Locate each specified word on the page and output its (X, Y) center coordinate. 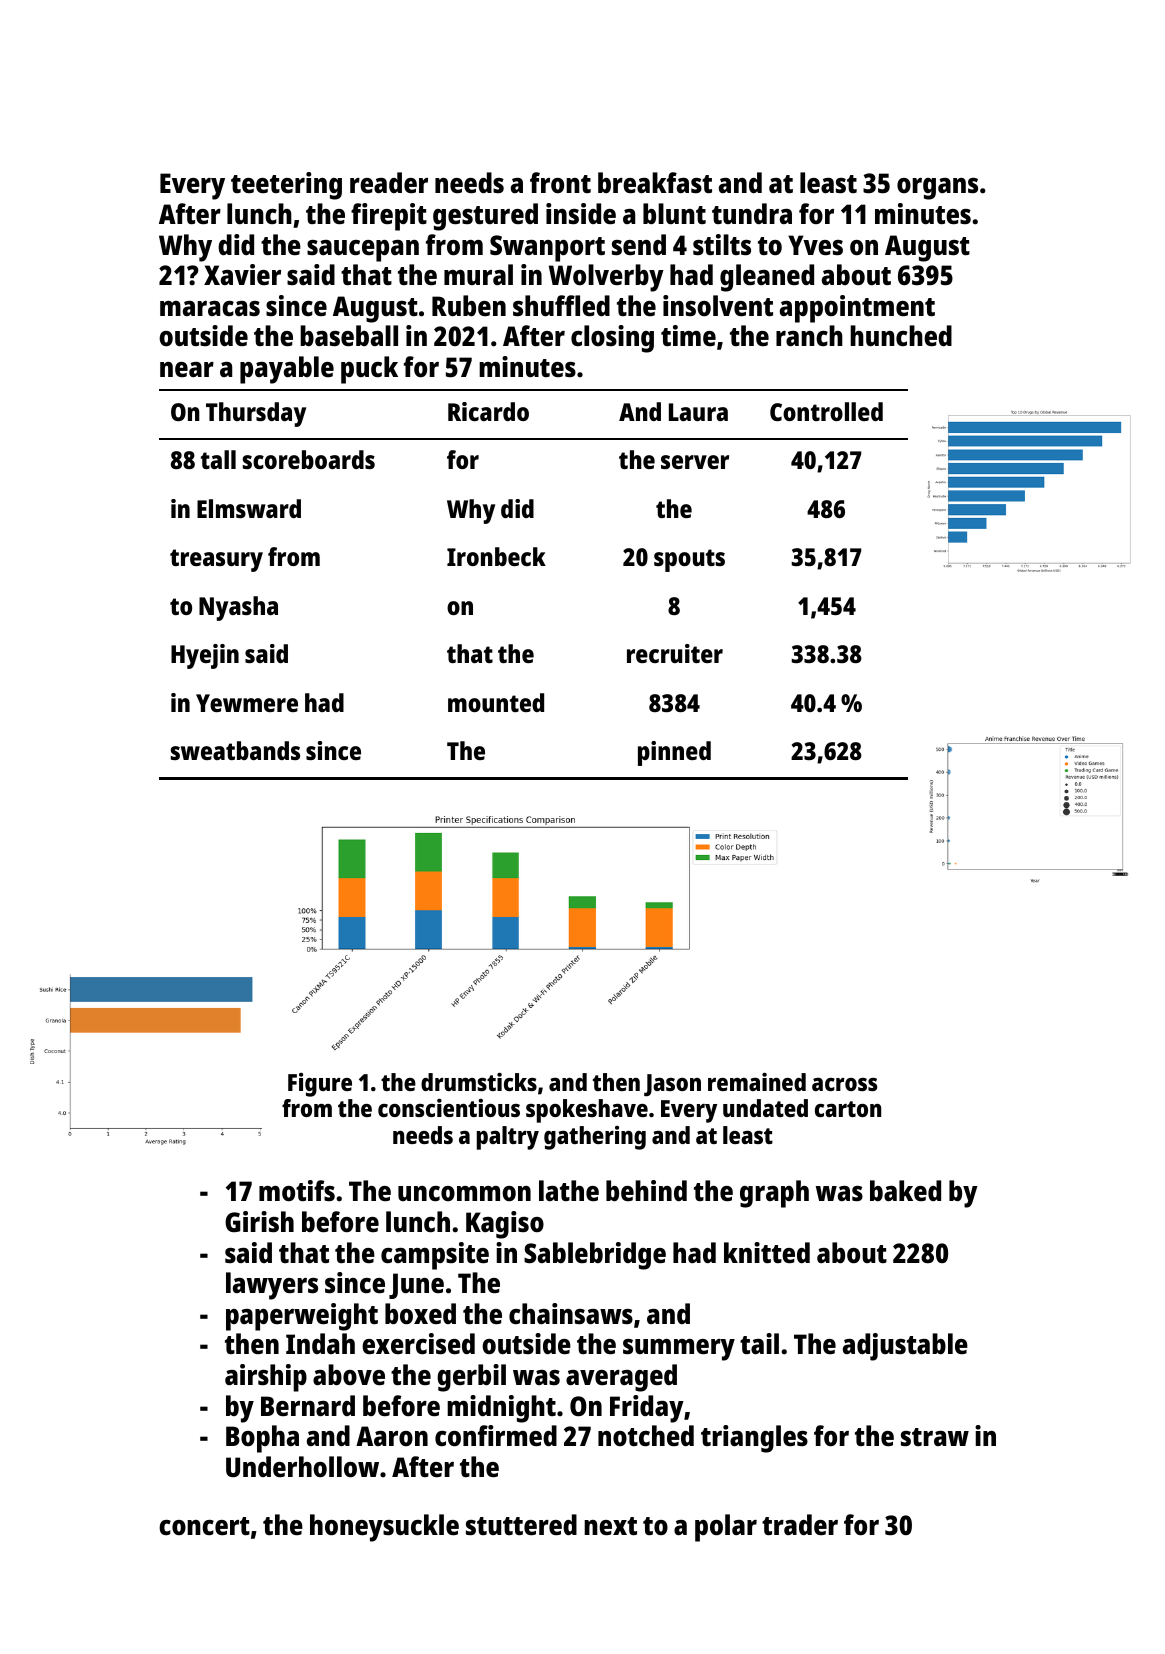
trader (800, 1524)
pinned (674, 753)
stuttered (521, 1525)
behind (646, 1190)
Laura (698, 412)
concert (204, 1526)
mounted (496, 702)
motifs (297, 1190)
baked (905, 1190)
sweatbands (235, 750)
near (187, 369)
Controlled (826, 411)
